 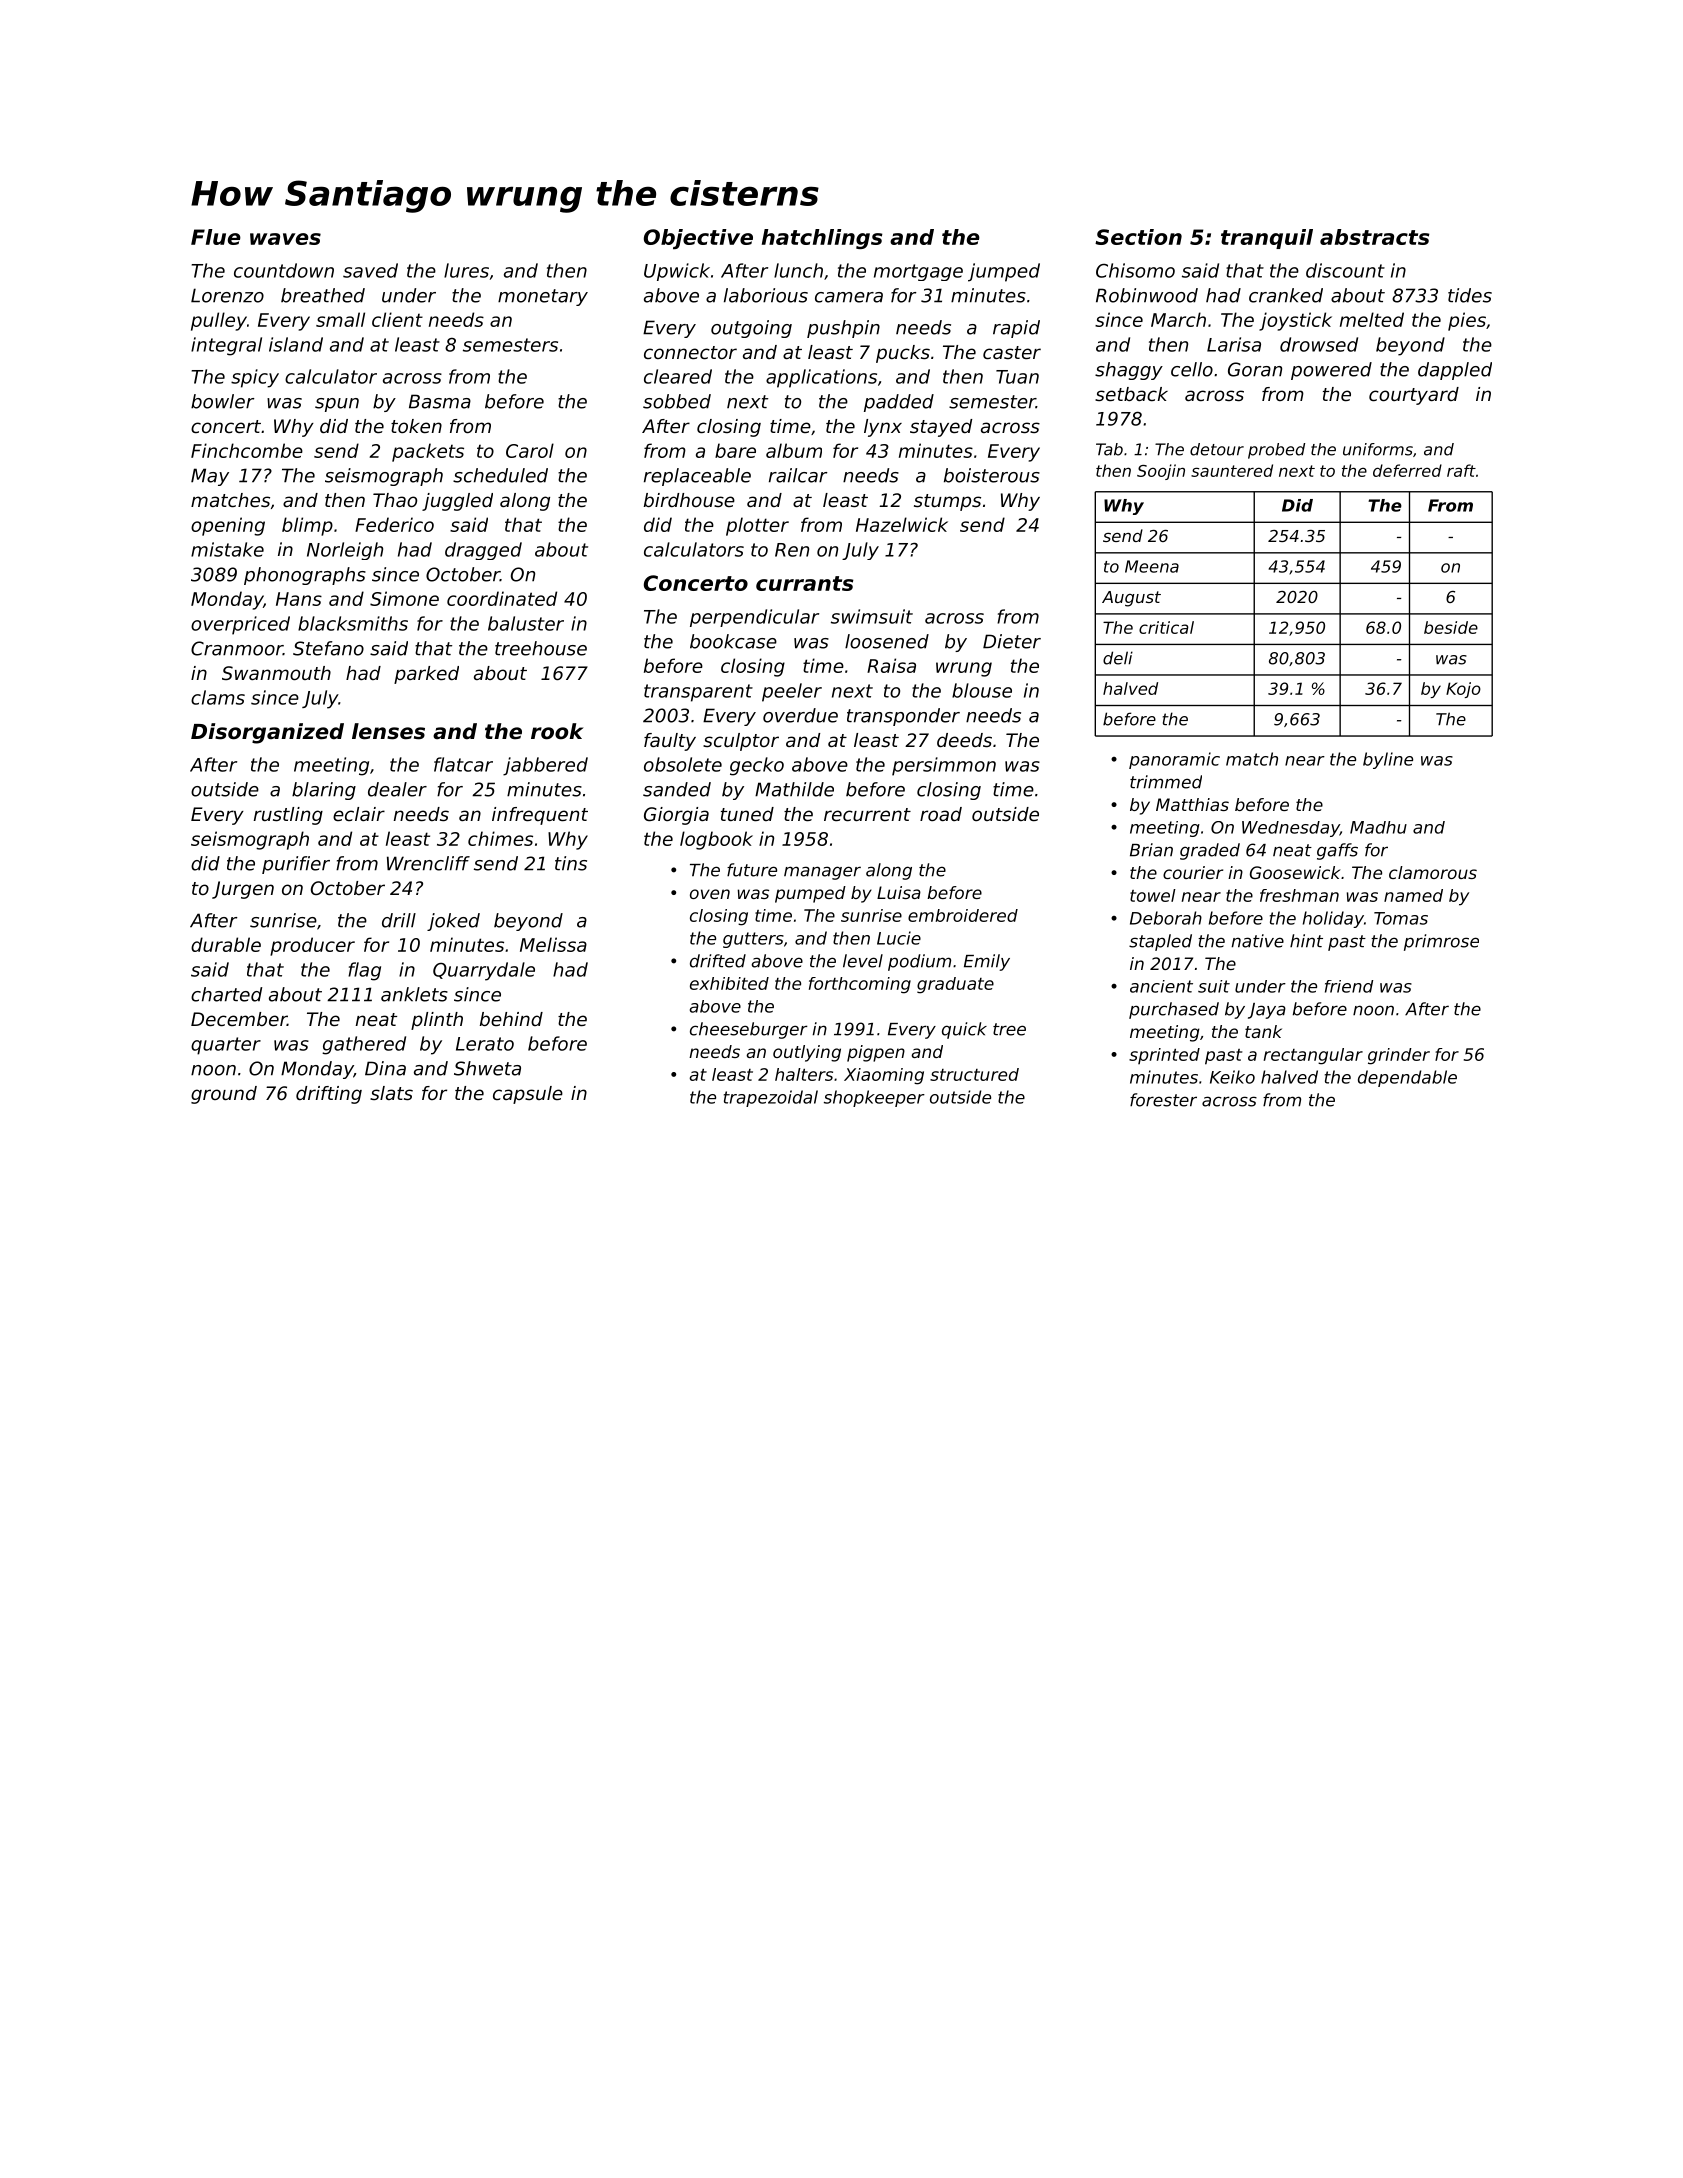 What do you see at coordinates (822, 239) in the document?
I see `hatchlings` at bounding box center [822, 239].
